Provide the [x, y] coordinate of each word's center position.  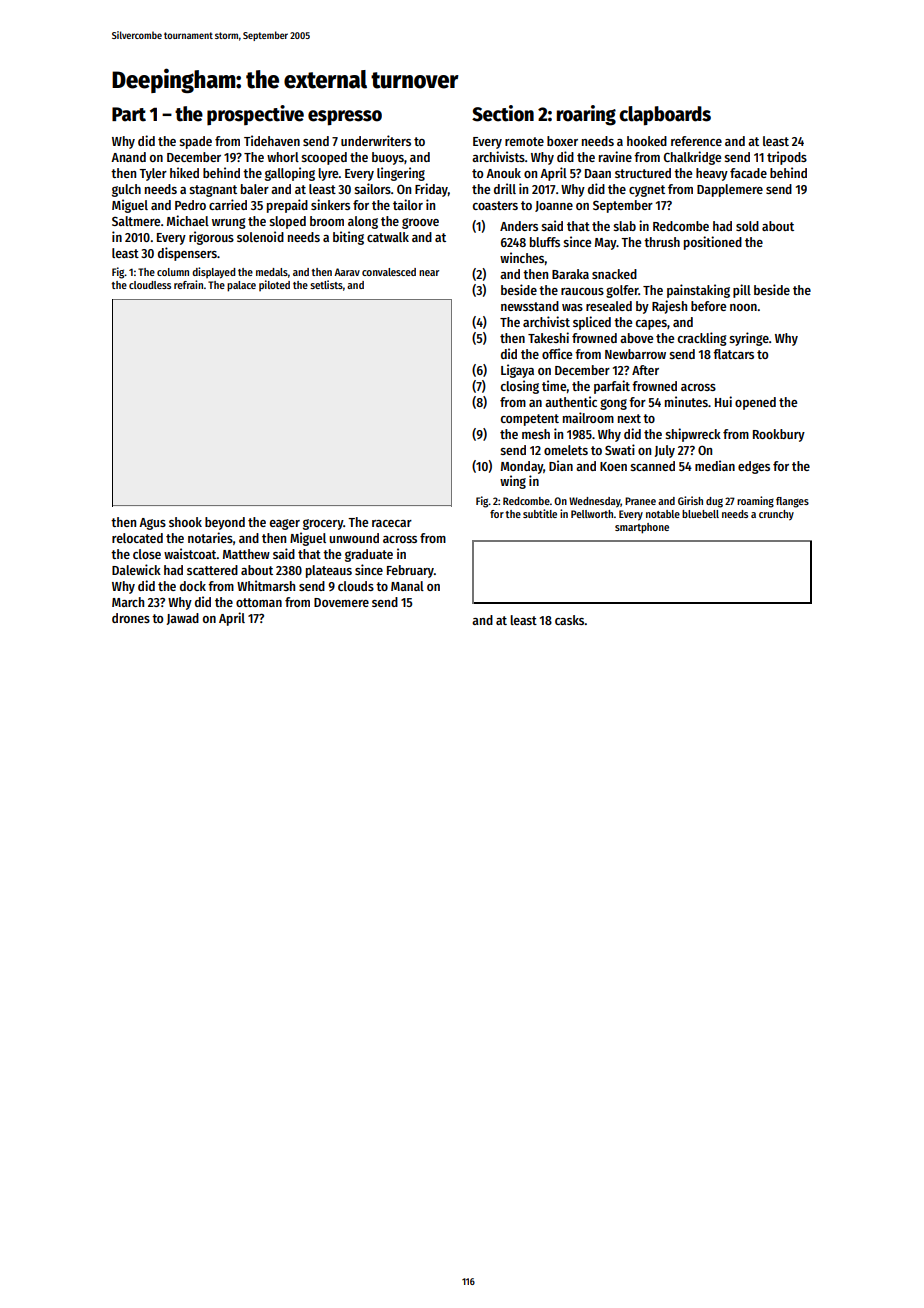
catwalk [388, 237]
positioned [713, 243]
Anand [128, 157]
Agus [152, 524]
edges [754, 467]
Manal [407, 586]
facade [748, 173]
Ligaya [517, 371]
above [636, 338]
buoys [388, 158]
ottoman [259, 602]
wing [513, 482]
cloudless [150, 285]
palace [241, 286]
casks [570, 620]
